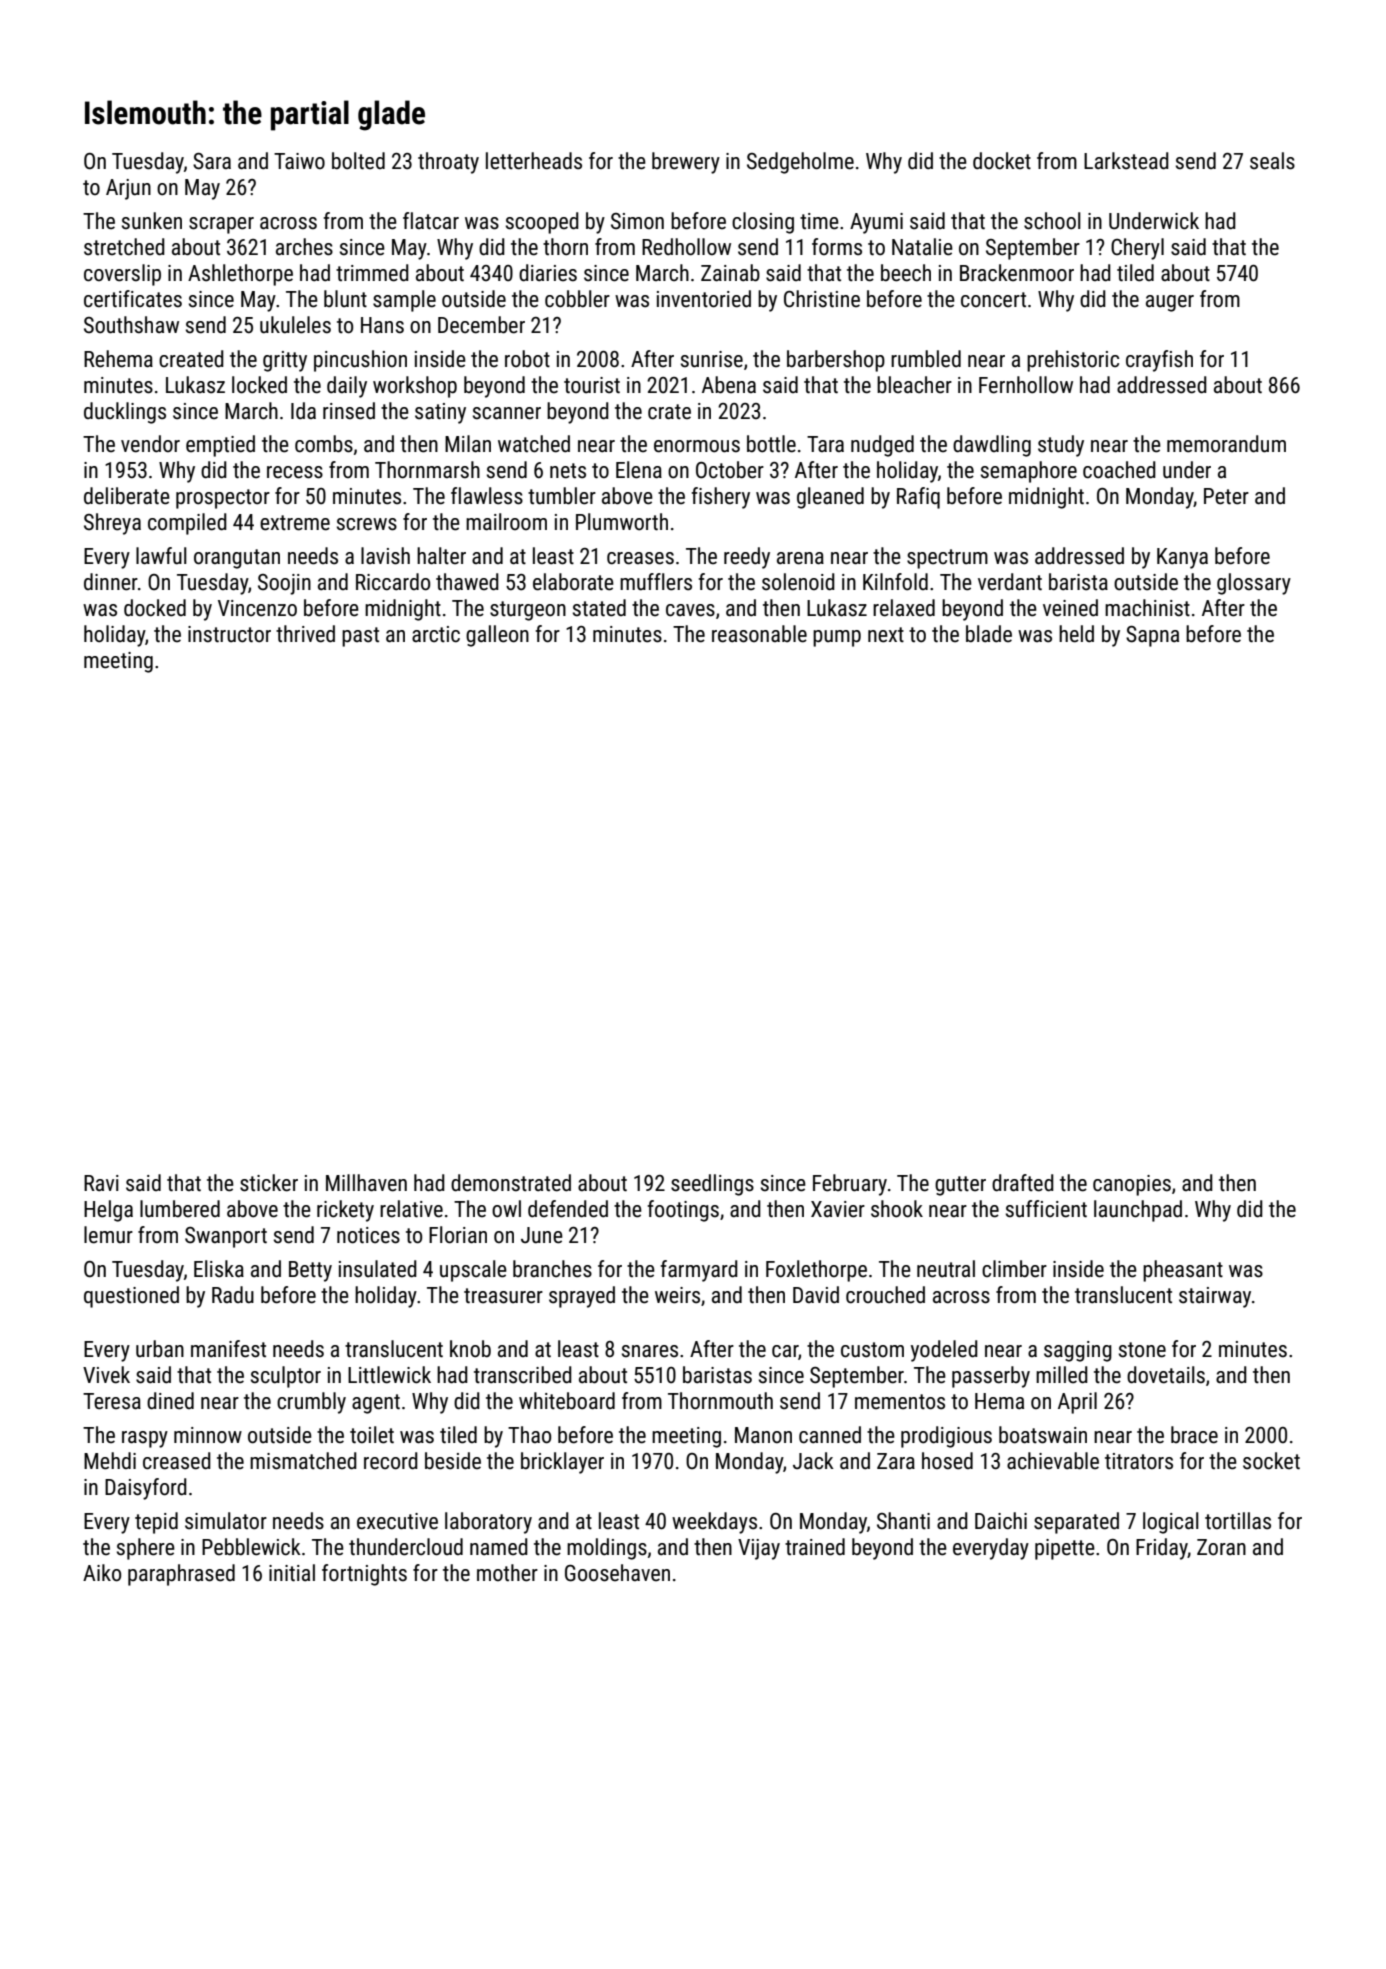 This image has width=1386, height=1969. What do you see at coordinates (1272, 161) in the image?
I see `seals` at bounding box center [1272, 161].
